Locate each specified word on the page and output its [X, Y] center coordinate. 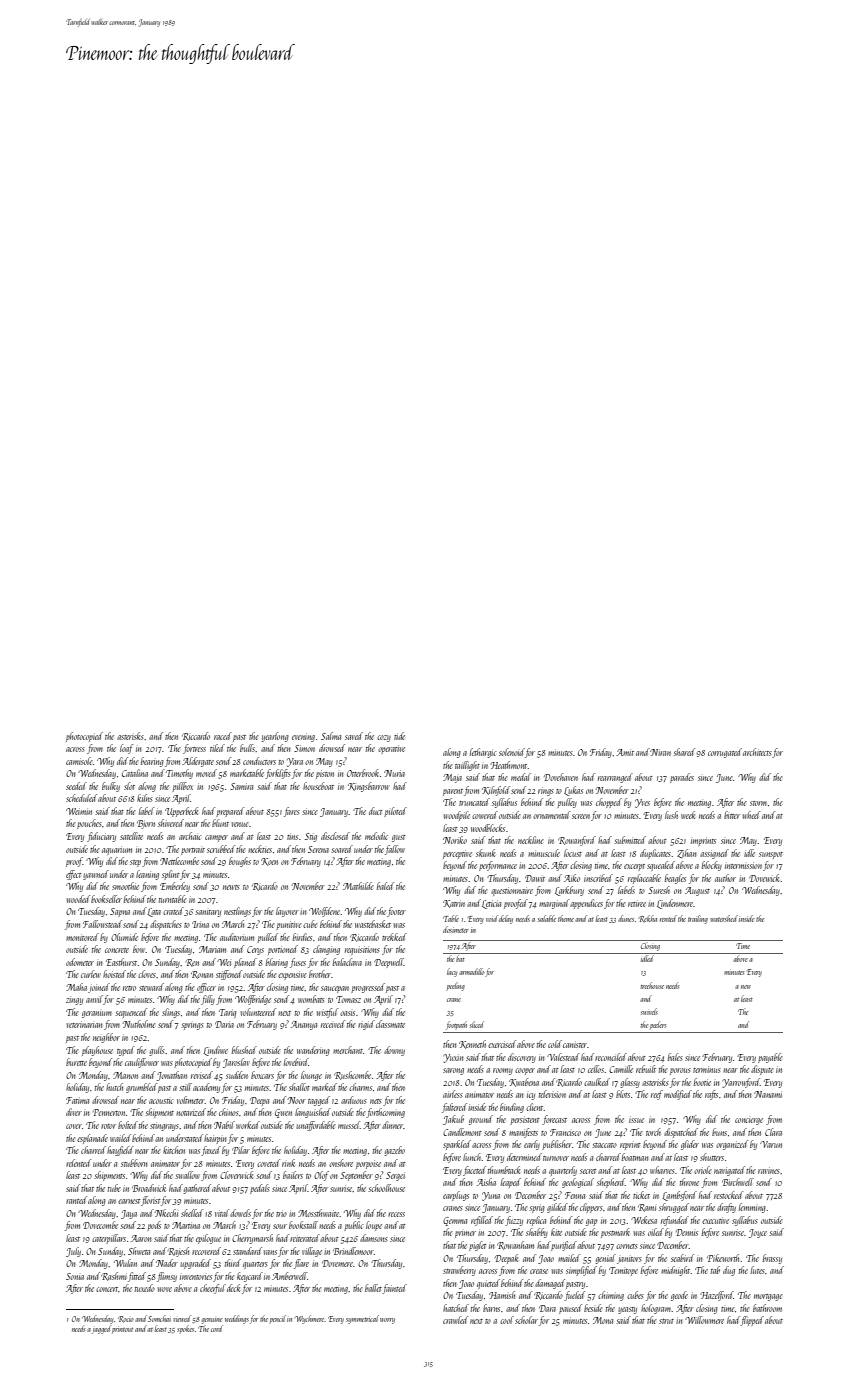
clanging [326, 950]
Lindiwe [215, 1051]
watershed [724, 918]
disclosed [335, 836]
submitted [630, 840]
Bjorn [146, 824]
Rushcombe [352, 1075]
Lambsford [679, 1196]
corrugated [725, 753]
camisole [79, 761]
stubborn [134, 1163]
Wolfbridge [253, 1000]
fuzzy [514, 1221]
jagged [101, 1329]
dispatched [681, 1133]
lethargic [483, 753]
